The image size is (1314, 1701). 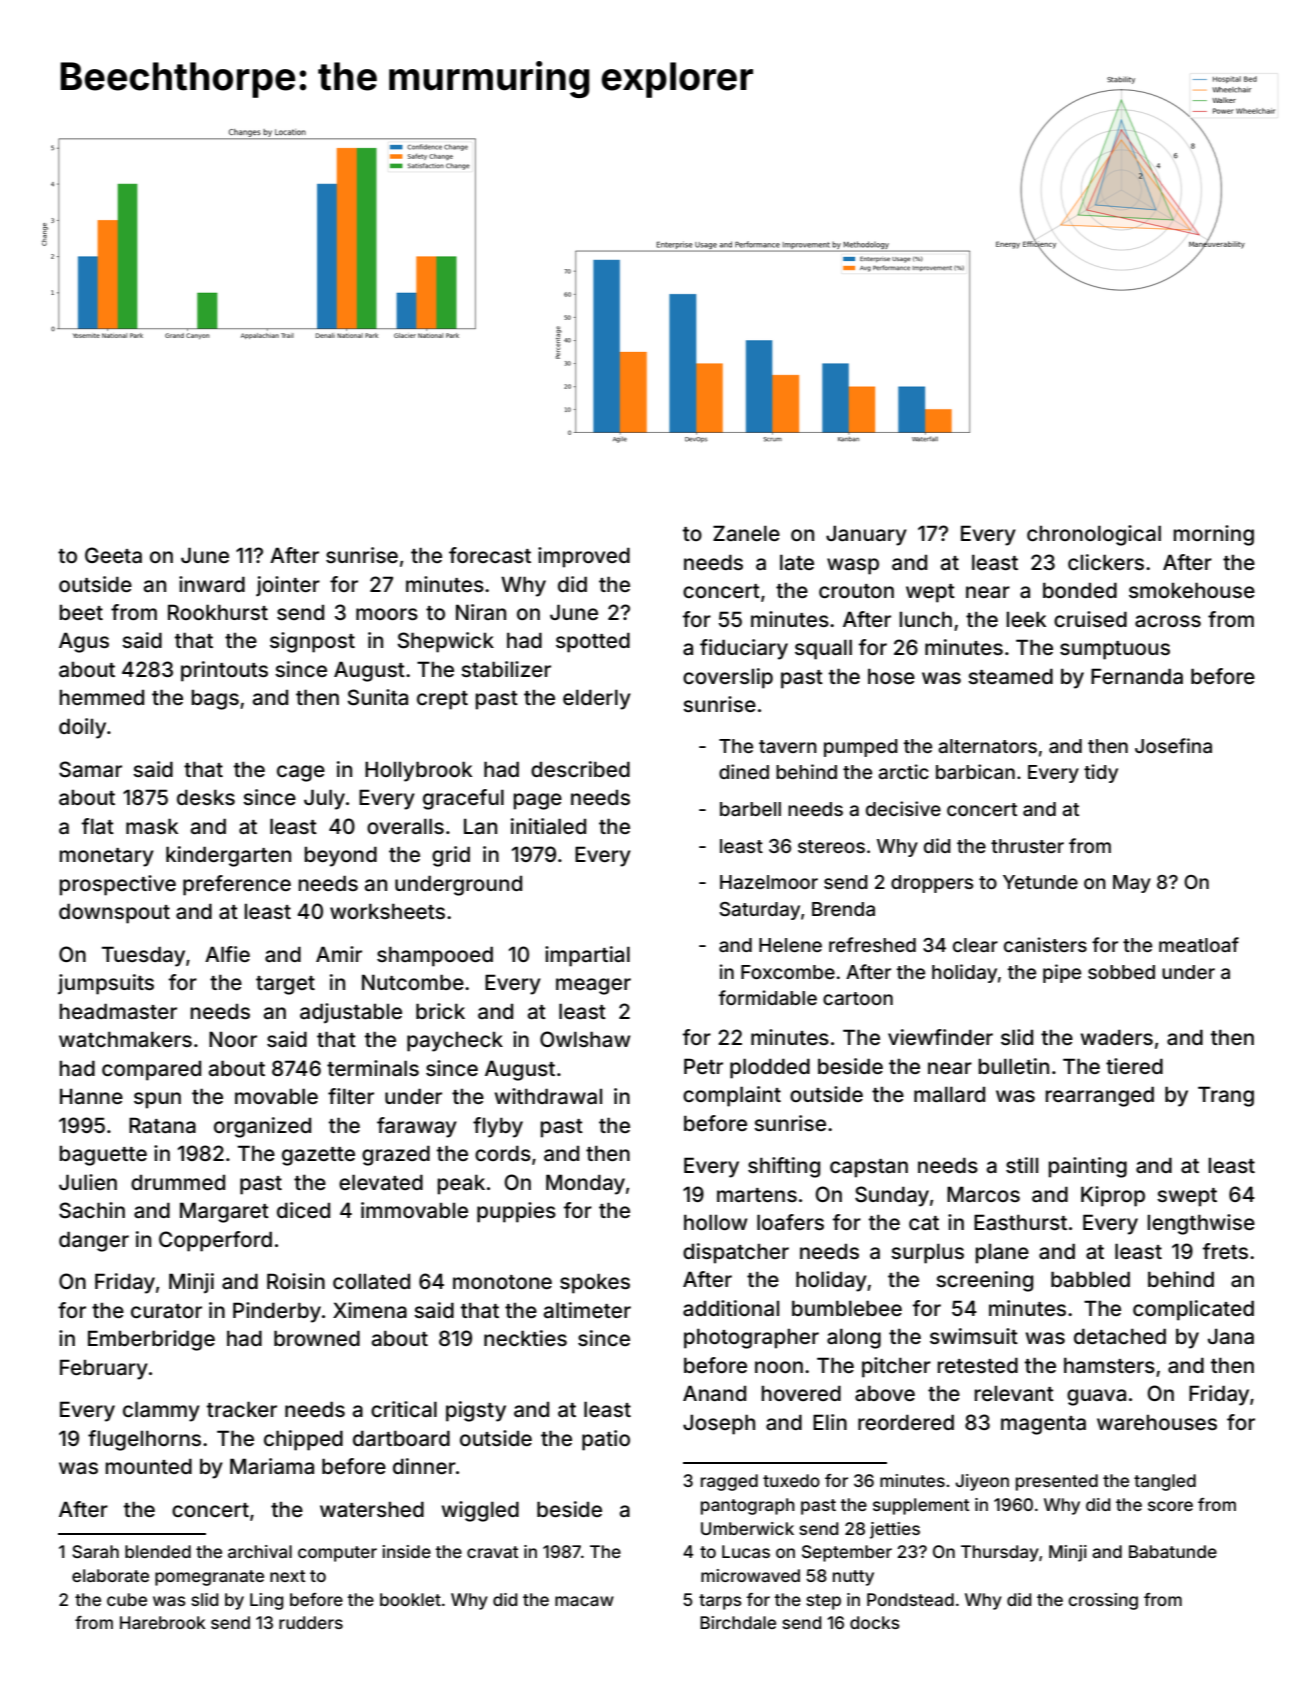 What do you see at coordinates (750, 809) in the image?
I see `barbell` at bounding box center [750, 809].
